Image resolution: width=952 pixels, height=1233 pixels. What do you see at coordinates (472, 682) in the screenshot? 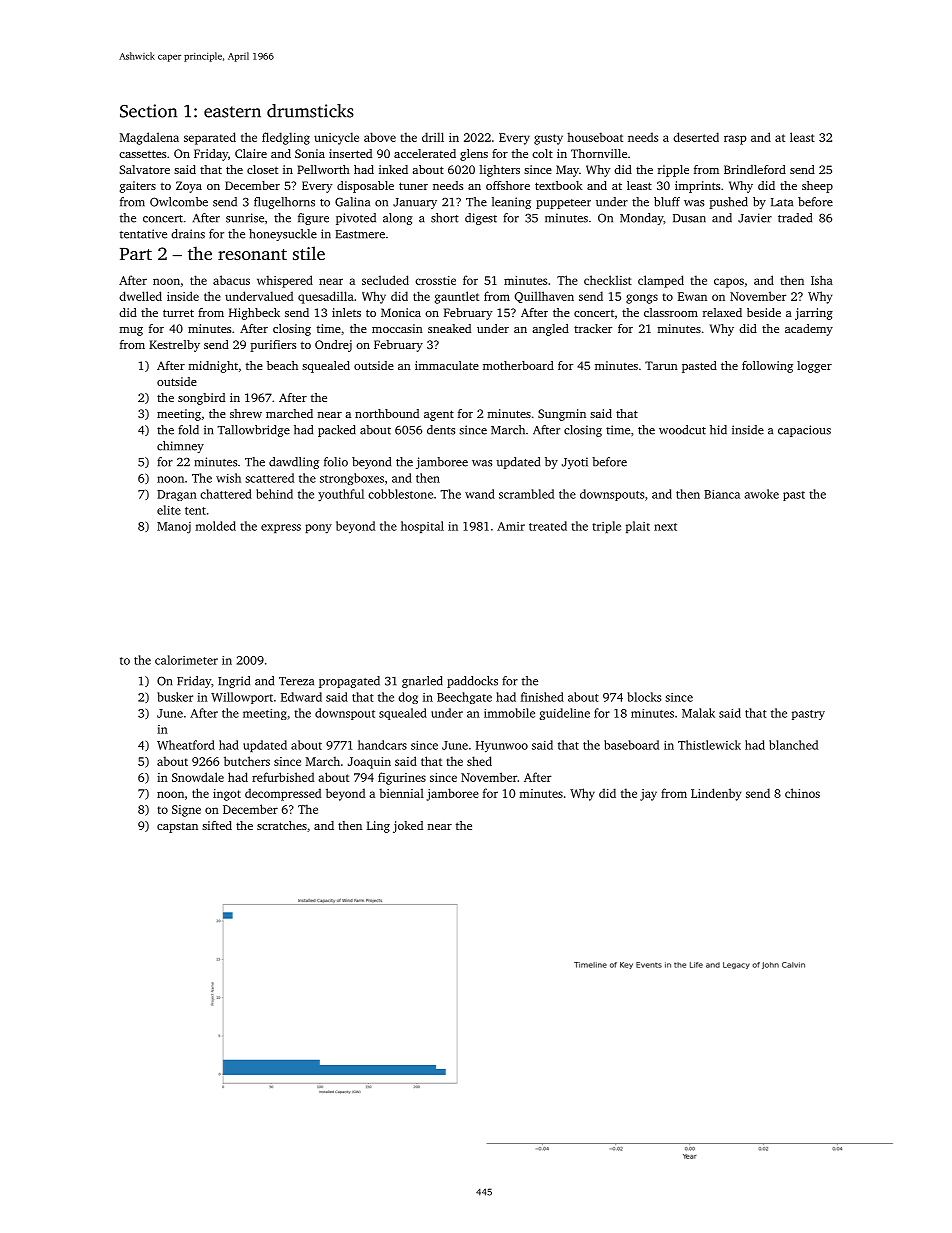
I see `paddocks` at bounding box center [472, 682].
